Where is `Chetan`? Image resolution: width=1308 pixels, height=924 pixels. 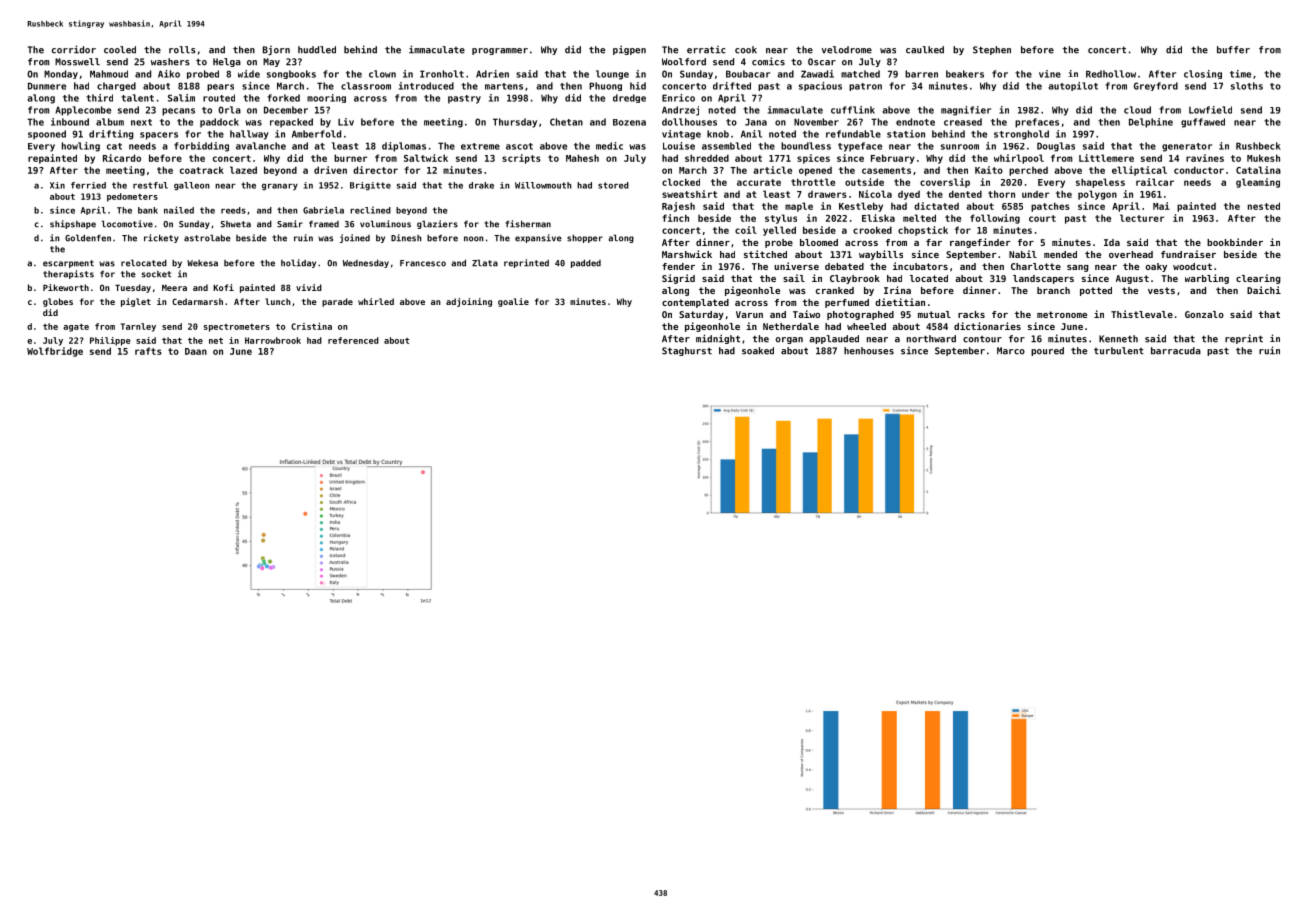
Chetan is located at coordinates (566, 122).
